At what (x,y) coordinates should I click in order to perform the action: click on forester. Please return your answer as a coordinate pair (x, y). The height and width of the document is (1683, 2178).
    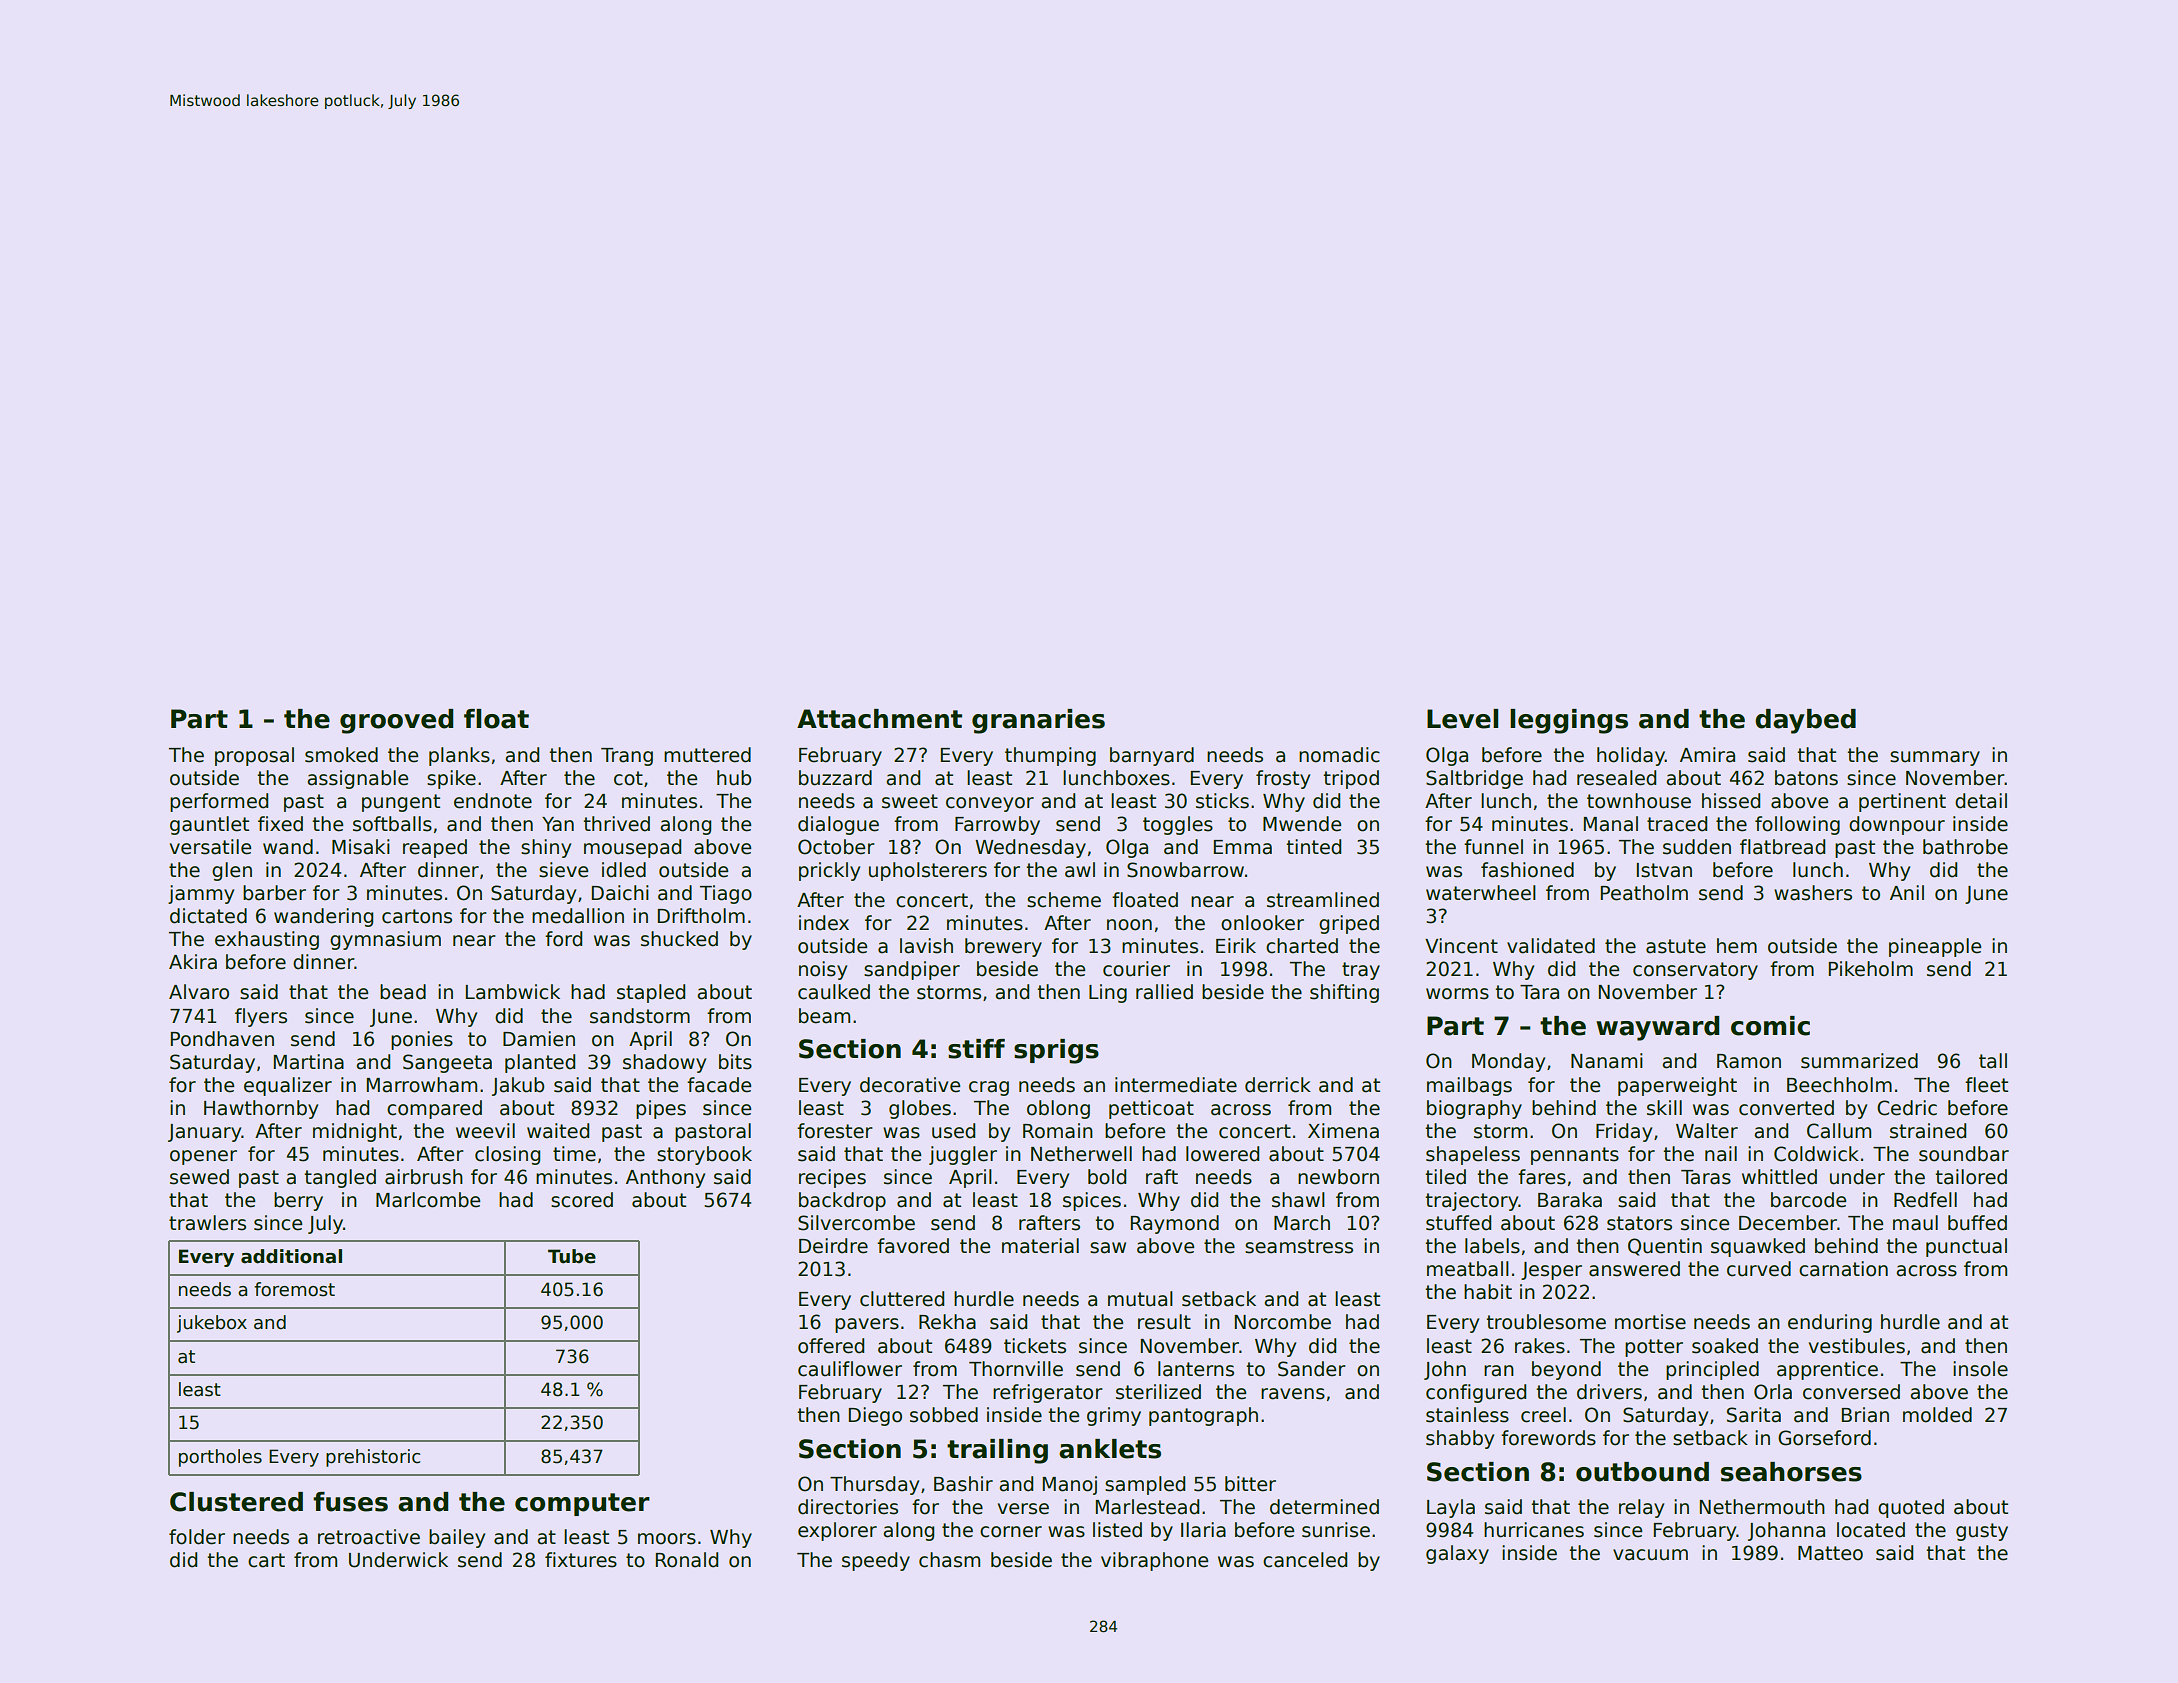
    Looking at the image, I should click on (835, 1131).
